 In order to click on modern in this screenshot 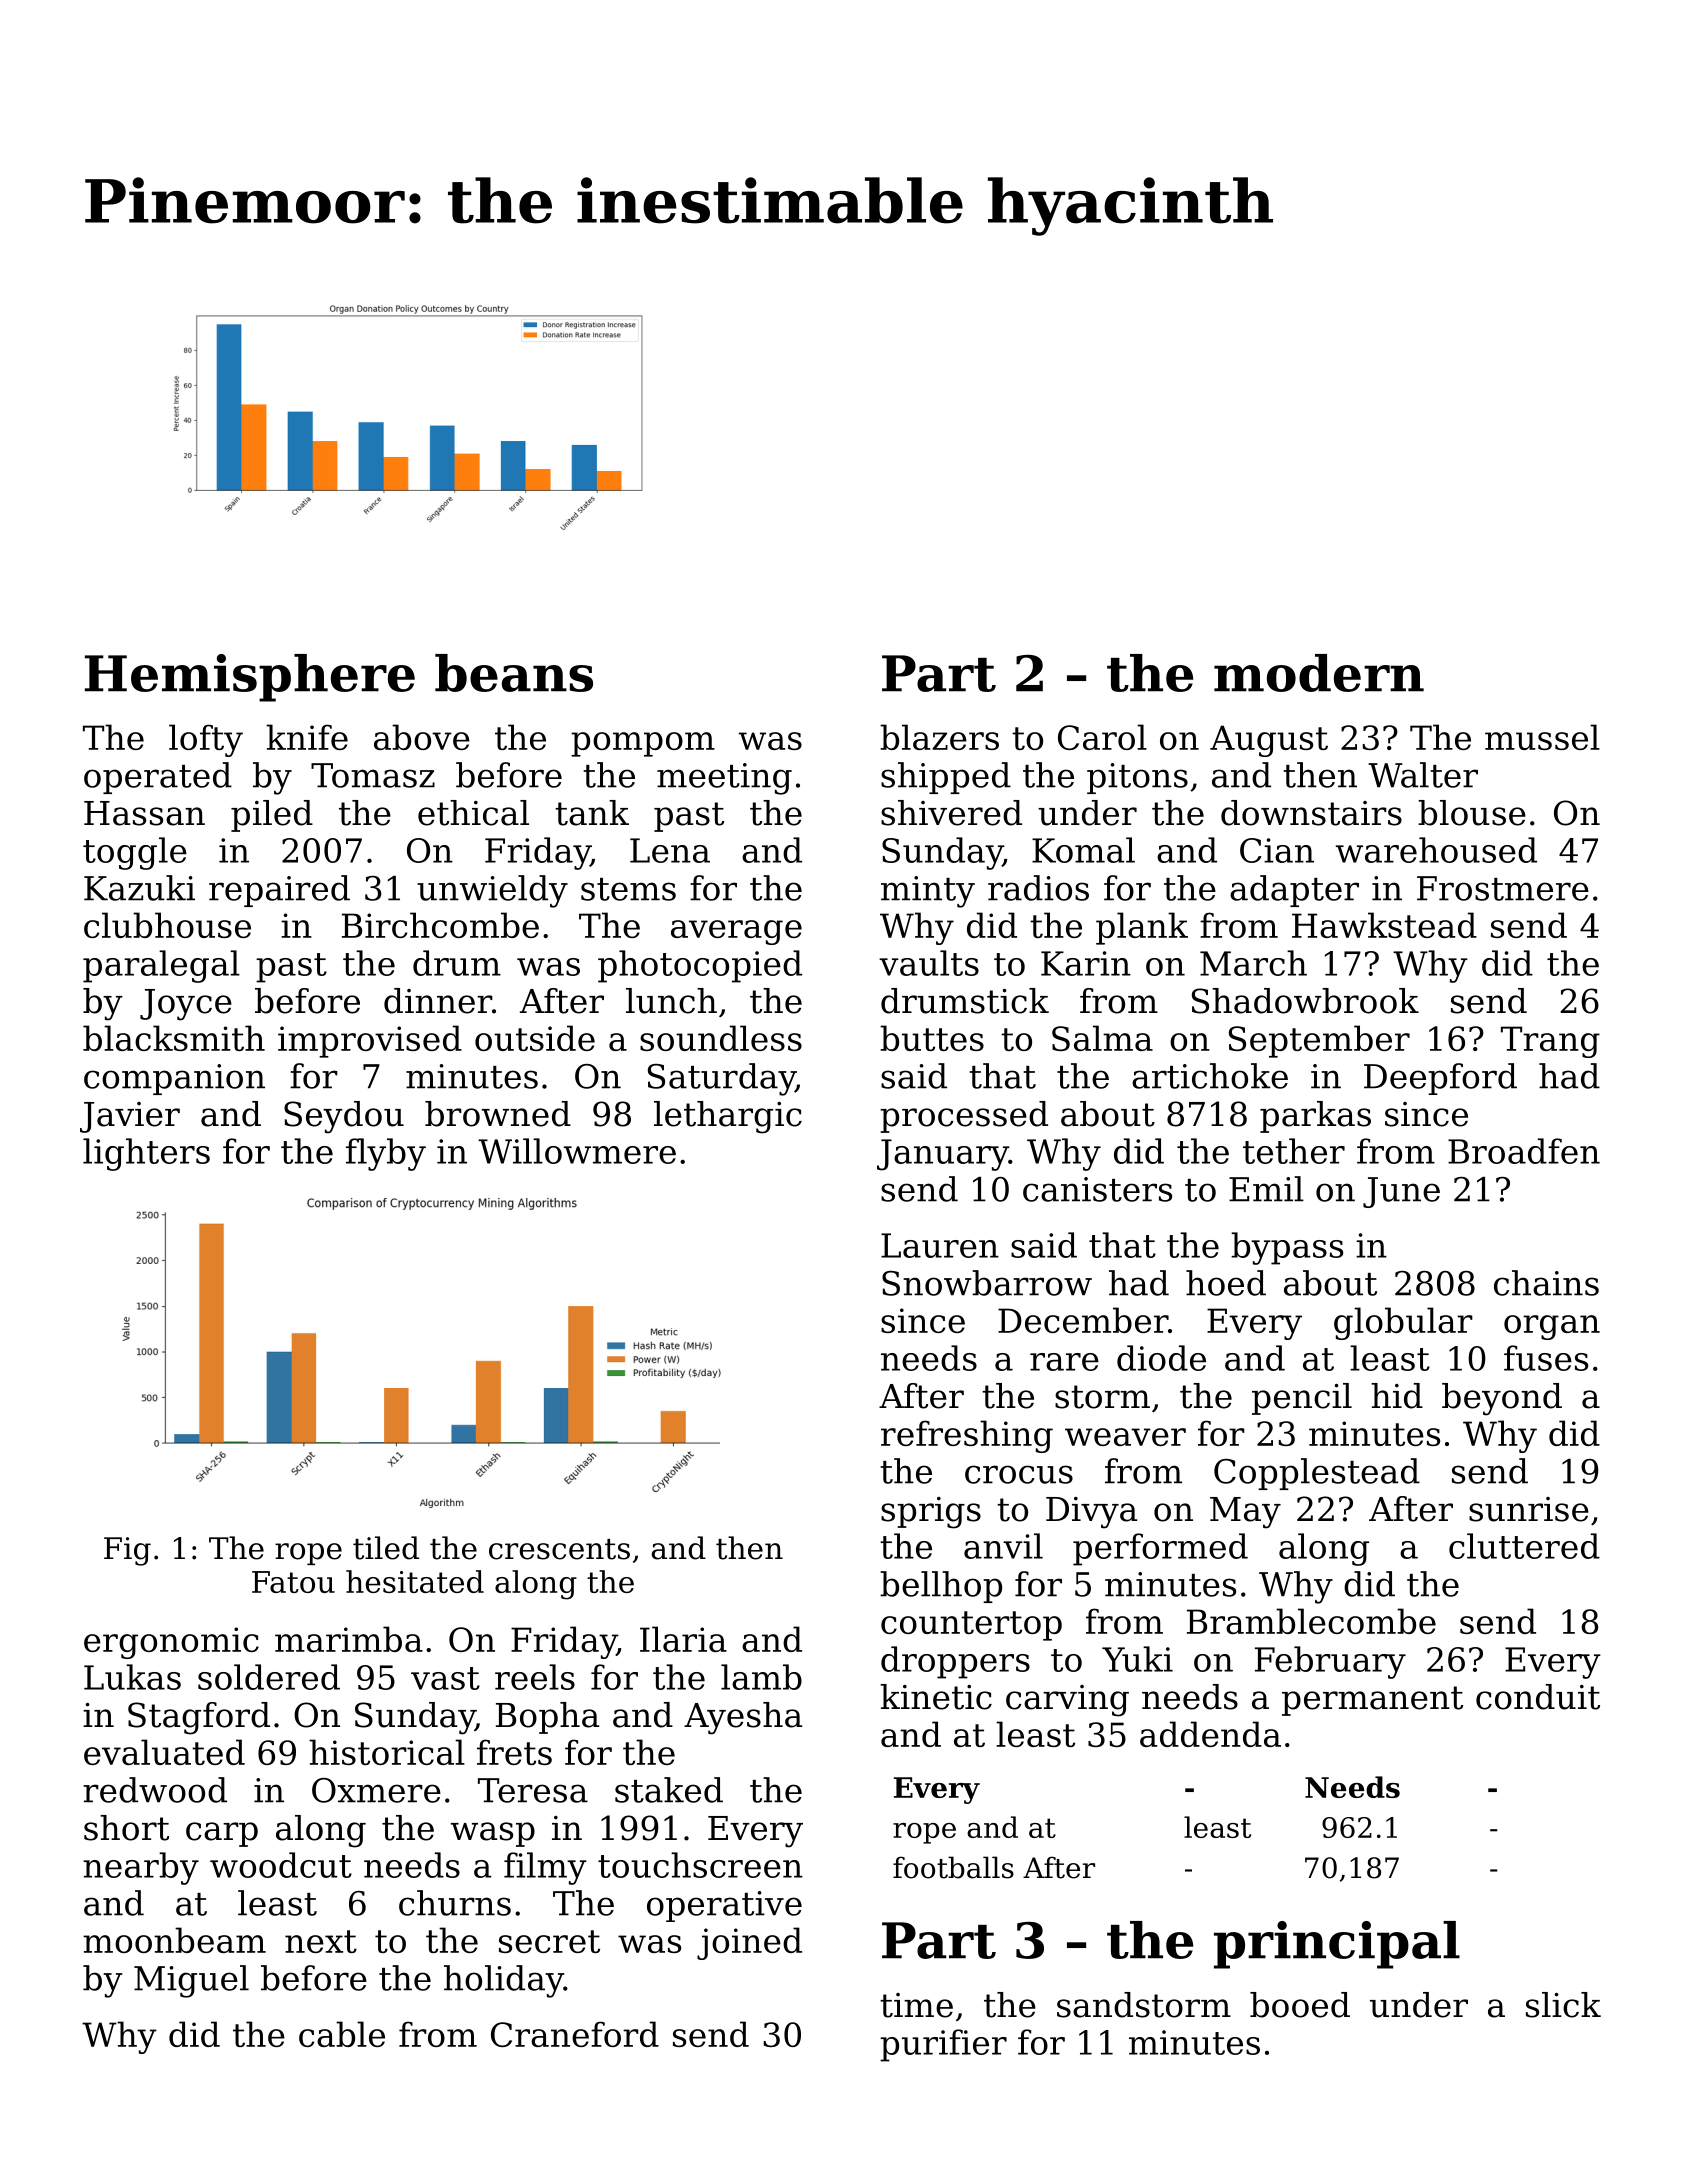, I will do `click(1319, 673)`.
